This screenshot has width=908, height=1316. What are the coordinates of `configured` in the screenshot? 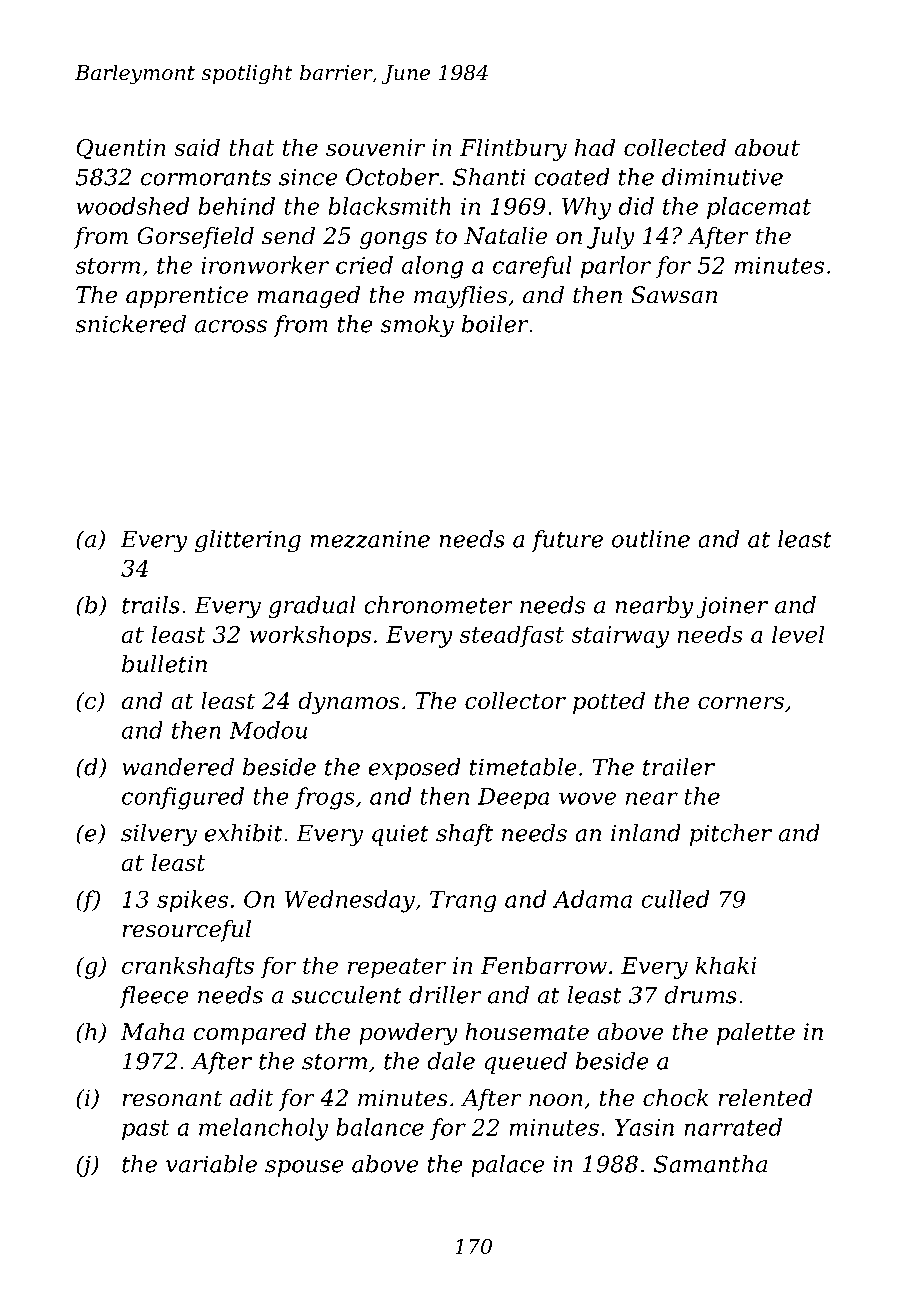 It's located at (183, 798).
